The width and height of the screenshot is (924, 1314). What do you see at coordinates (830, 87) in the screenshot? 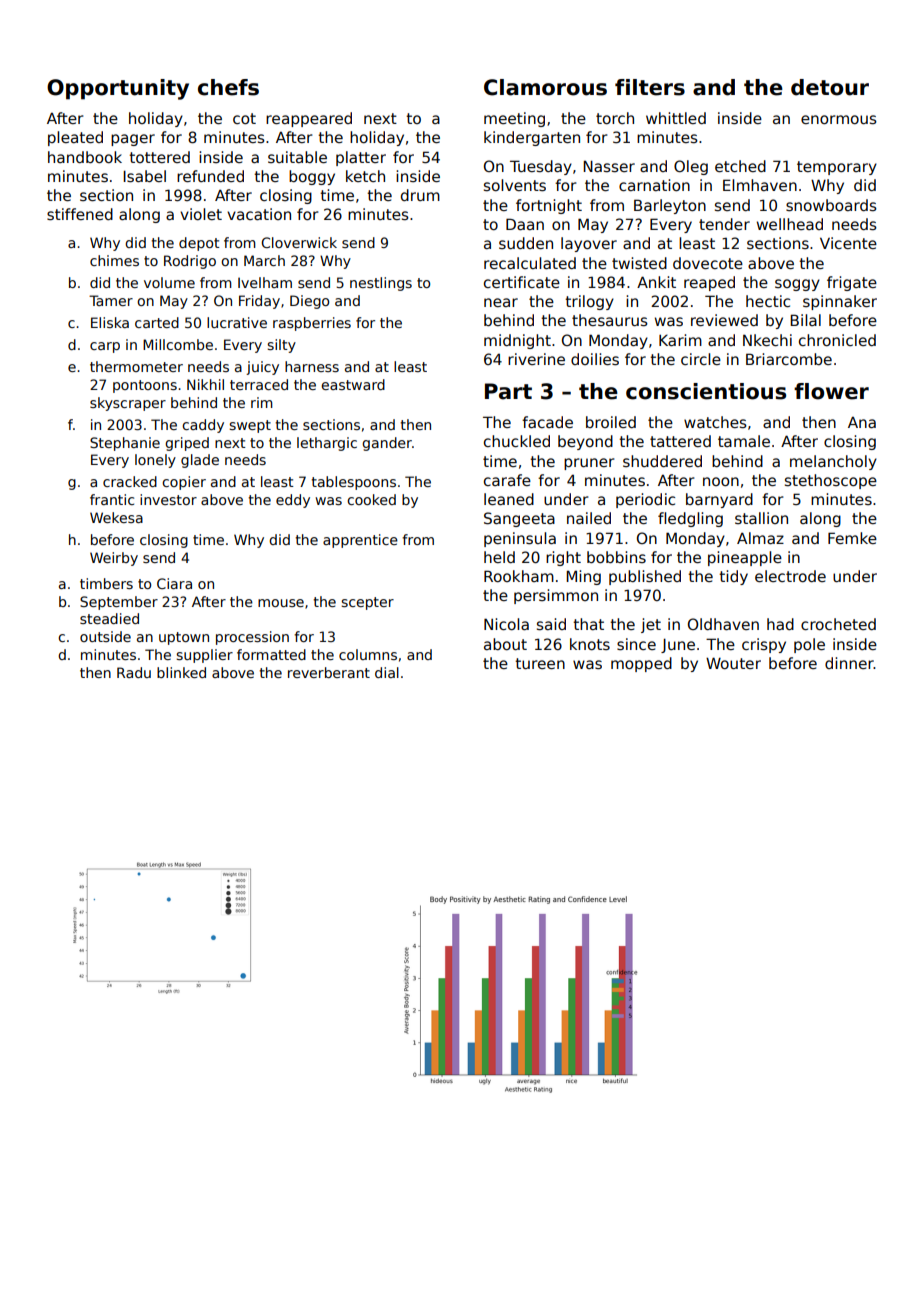
I see `detour` at bounding box center [830, 87].
